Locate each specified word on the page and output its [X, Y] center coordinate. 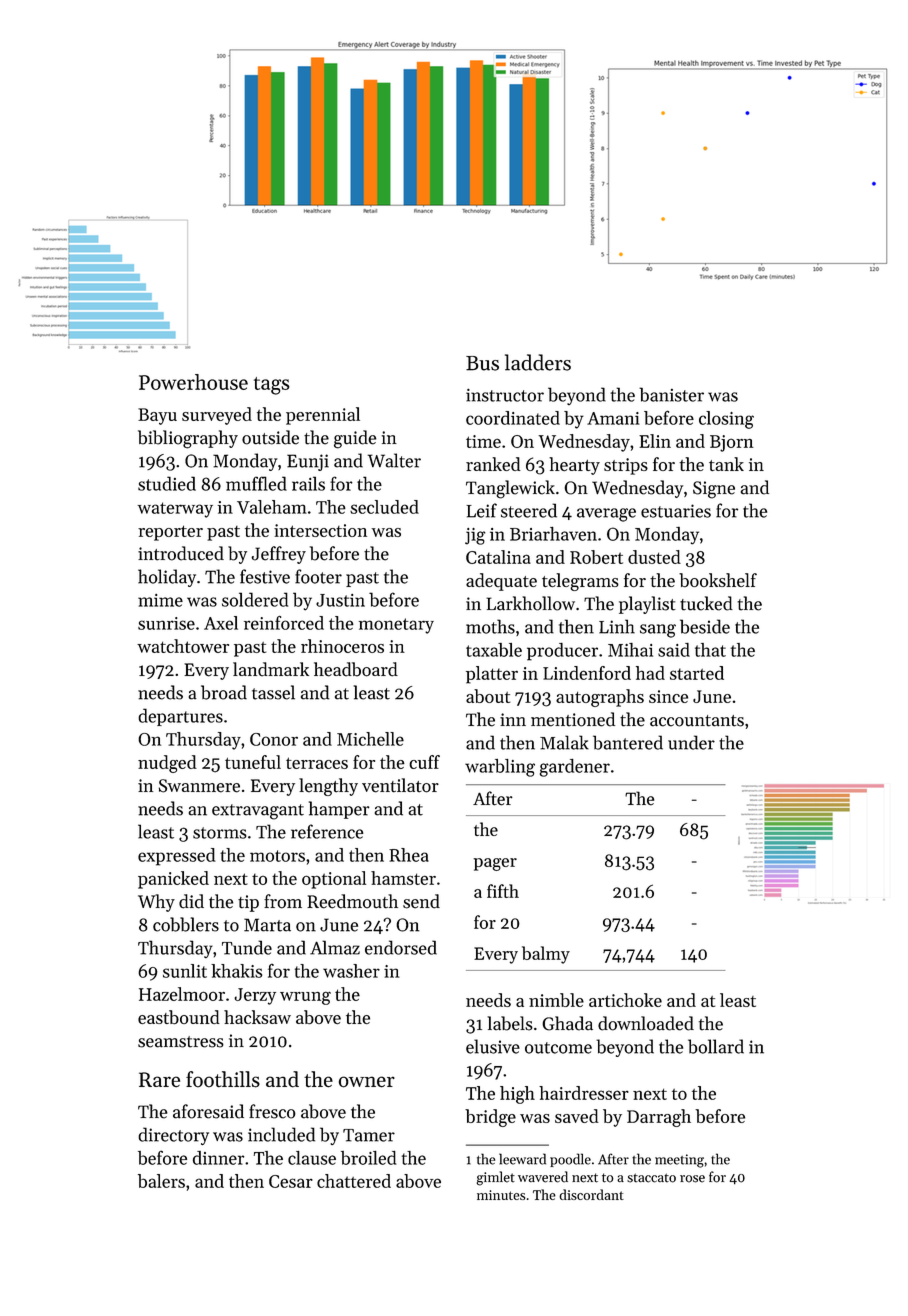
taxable [494, 650]
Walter [394, 460]
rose [692, 1179]
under [691, 742]
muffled [256, 483]
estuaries [676, 511]
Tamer [369, 1135]
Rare [159, 1079]
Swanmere [199, 786]
